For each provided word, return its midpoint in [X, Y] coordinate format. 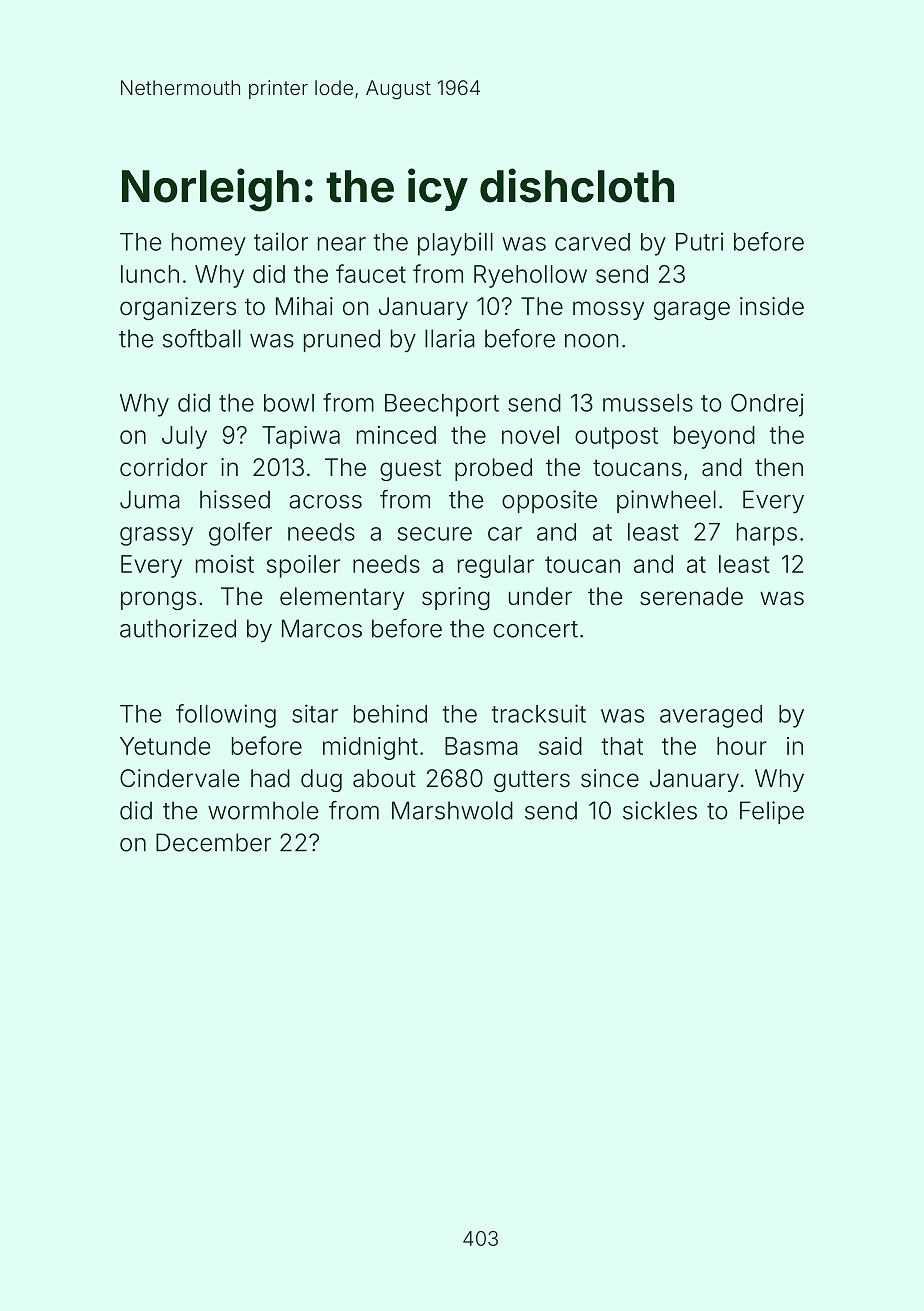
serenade [691, 596]
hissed [235, 499]
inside [772, 306]
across [325, 502]
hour [742, 746]
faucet [371, 273]
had [270, 778]
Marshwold [452, 810]
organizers [178, 308]
